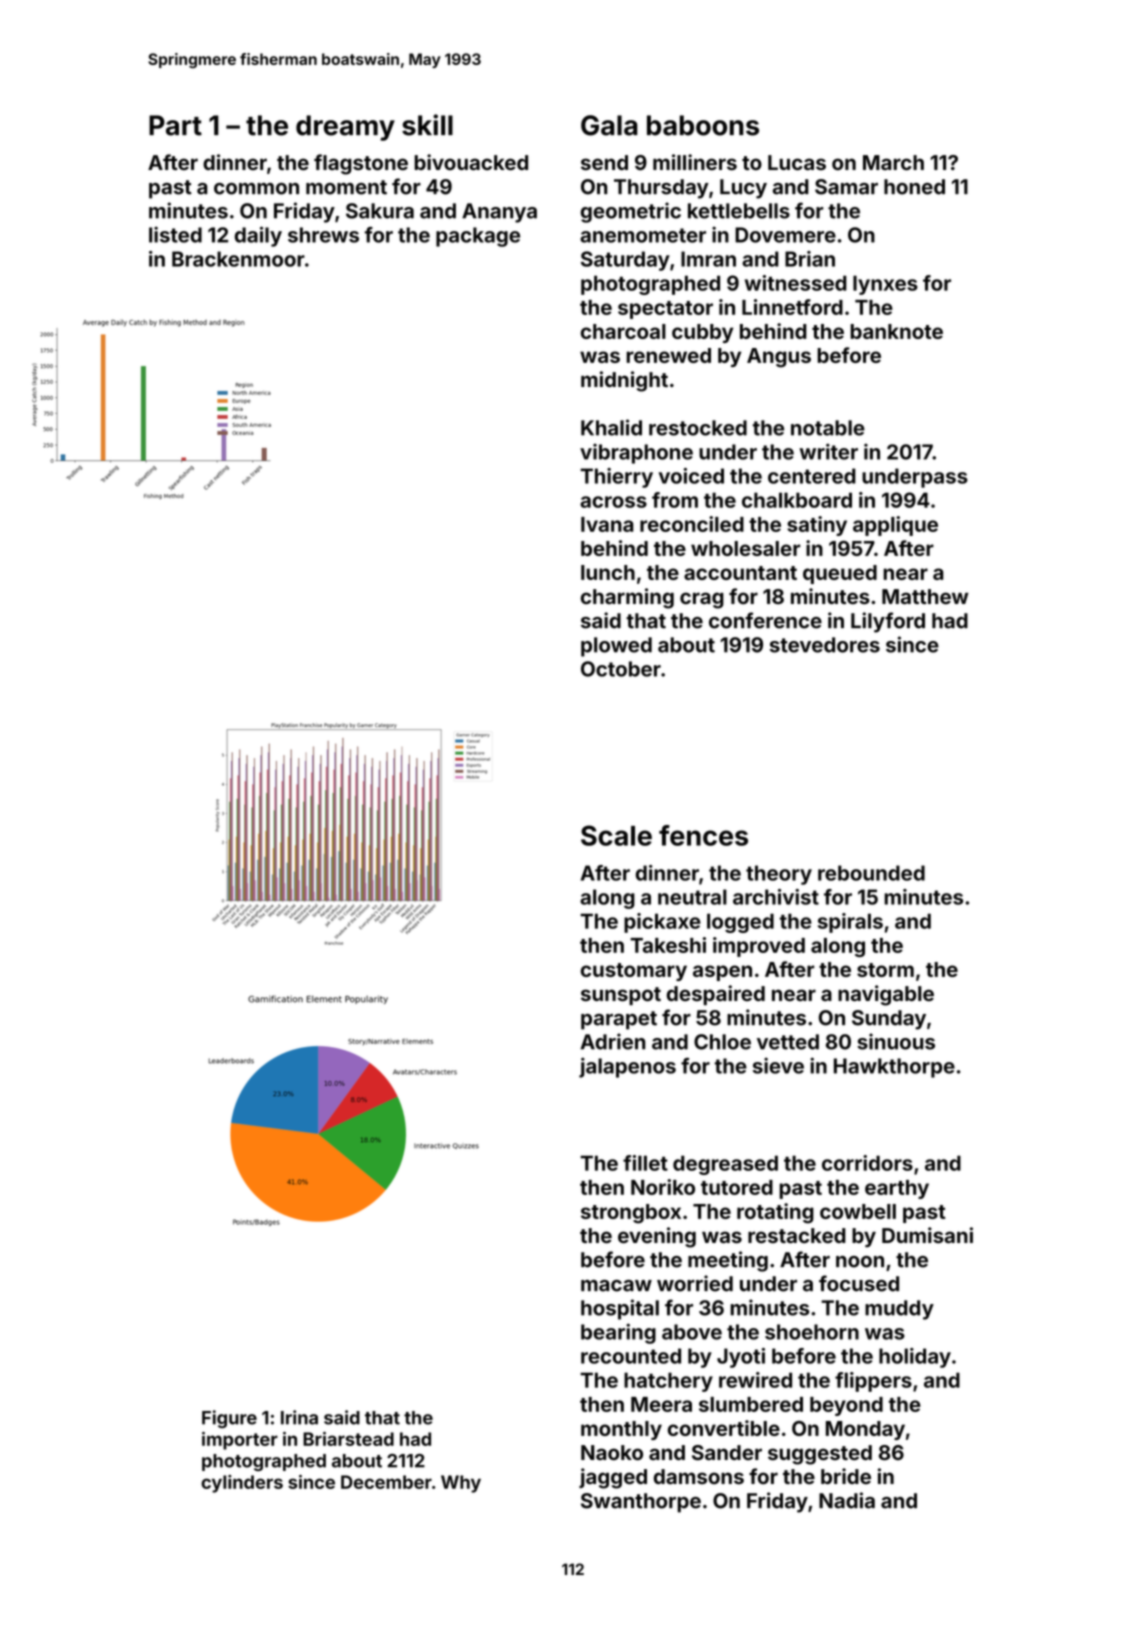 This screenshot has height=1626, width=1123. What do you see at coordinates (608, 572) in the screenshot?
I see `lunch` at bounding box center [608, 572].
